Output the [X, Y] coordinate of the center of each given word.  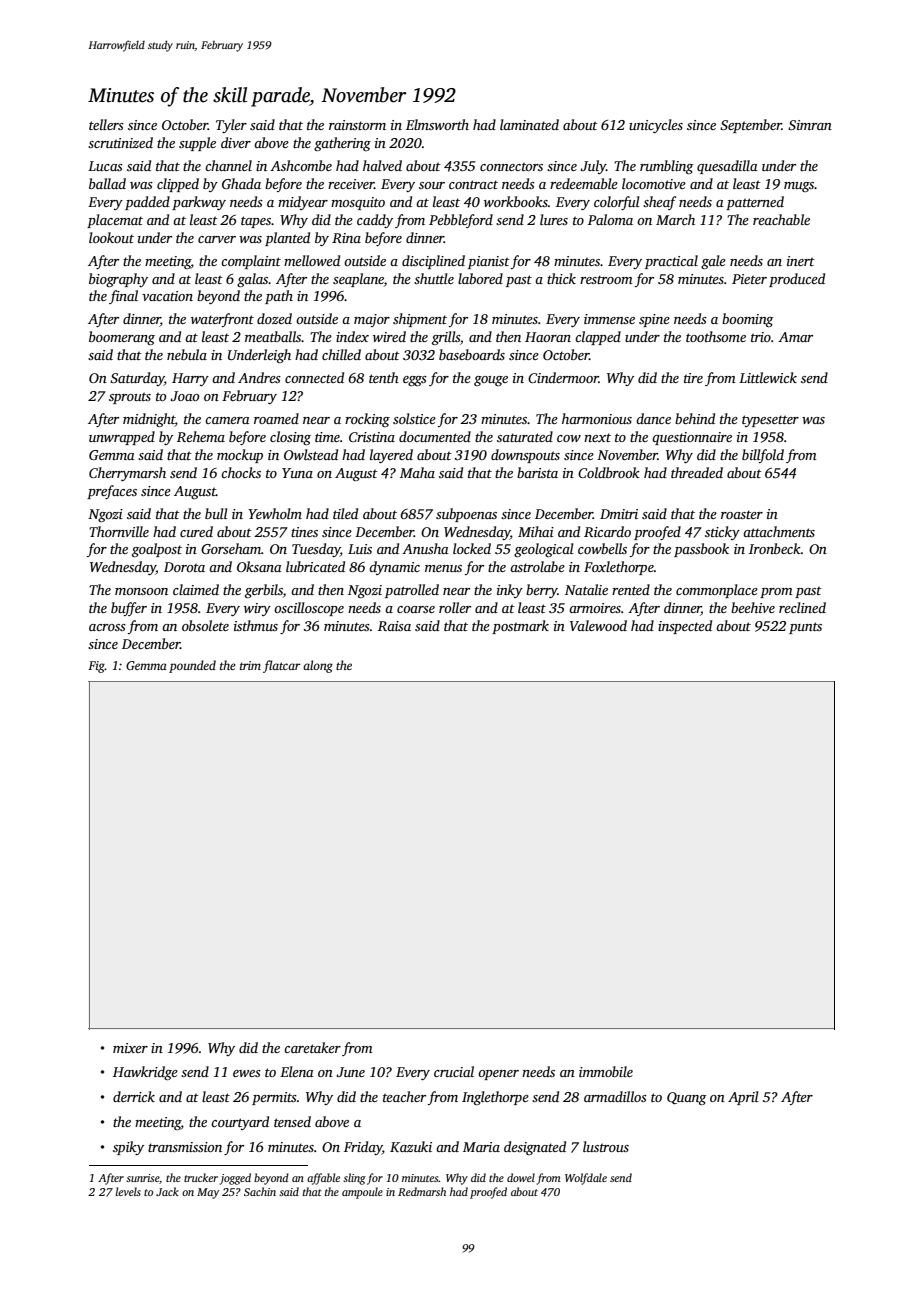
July [593, 167]
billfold [763, 456]
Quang [686, 1098]
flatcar [282, 666]
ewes [247, 1073]
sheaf [659, 203]
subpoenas [466, 515]
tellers [106, 124]
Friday [363, 1148]
